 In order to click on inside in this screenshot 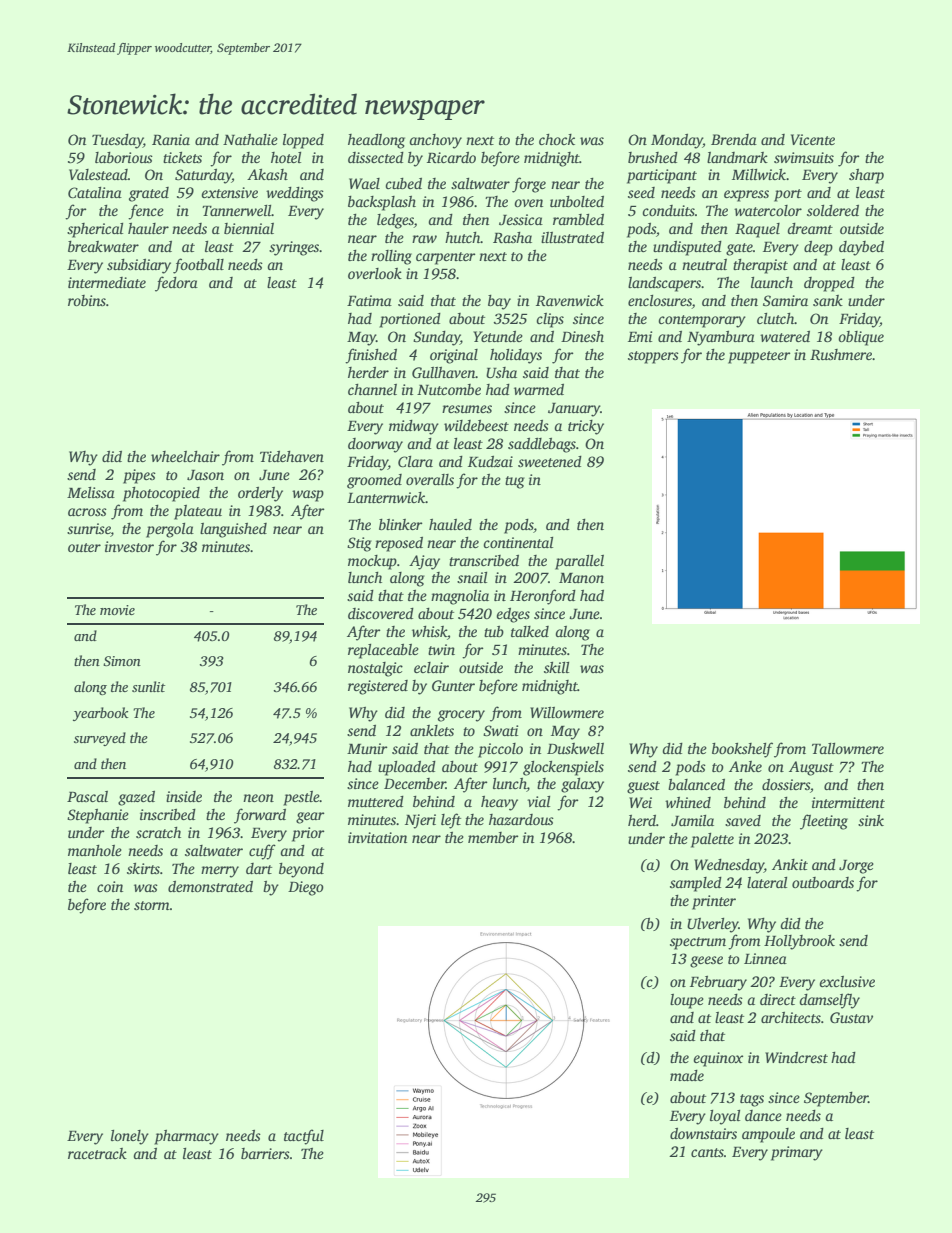, I will do `click(184, 796)`.
